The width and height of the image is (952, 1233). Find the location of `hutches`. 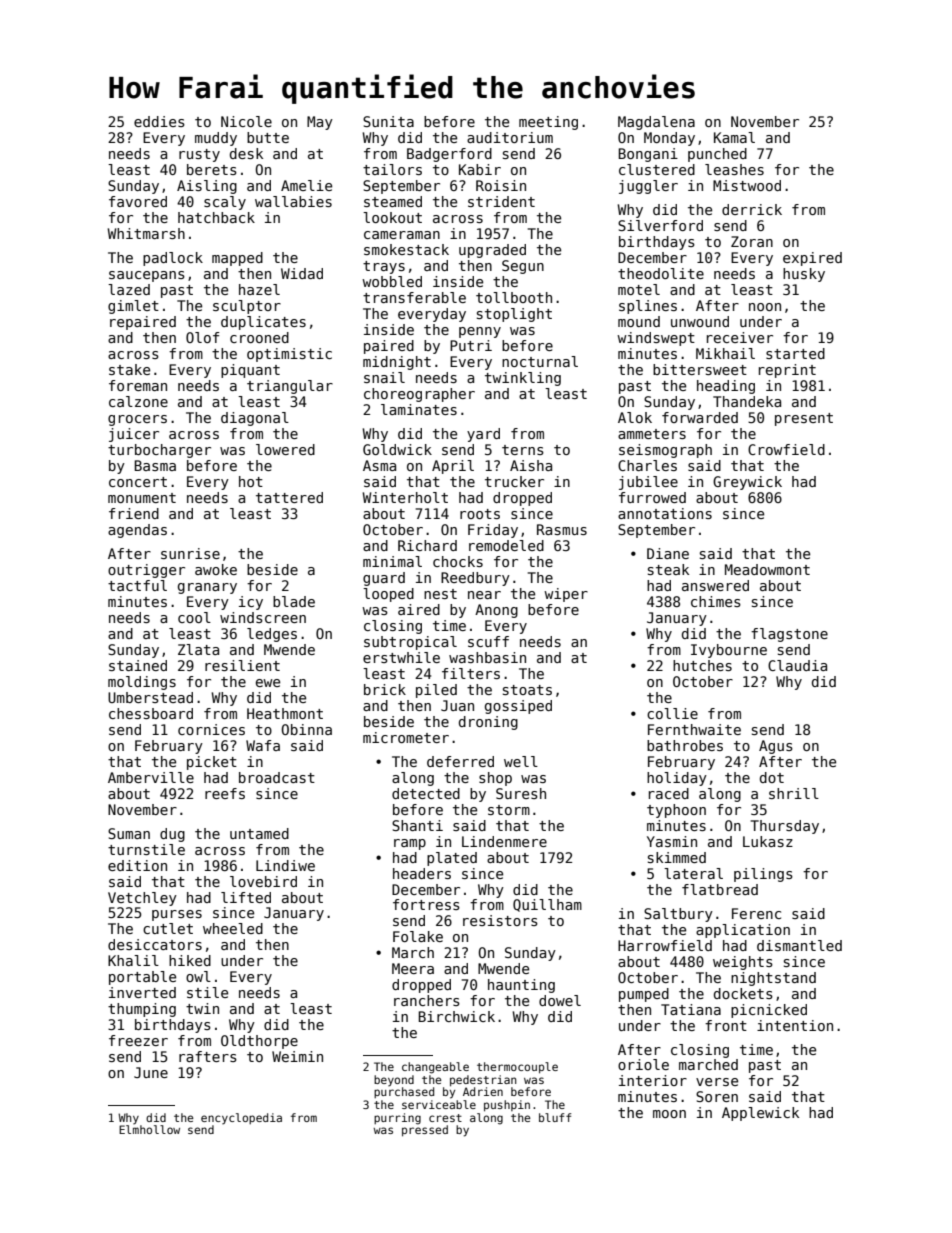

hutches is located at coordinates (702, 665).
